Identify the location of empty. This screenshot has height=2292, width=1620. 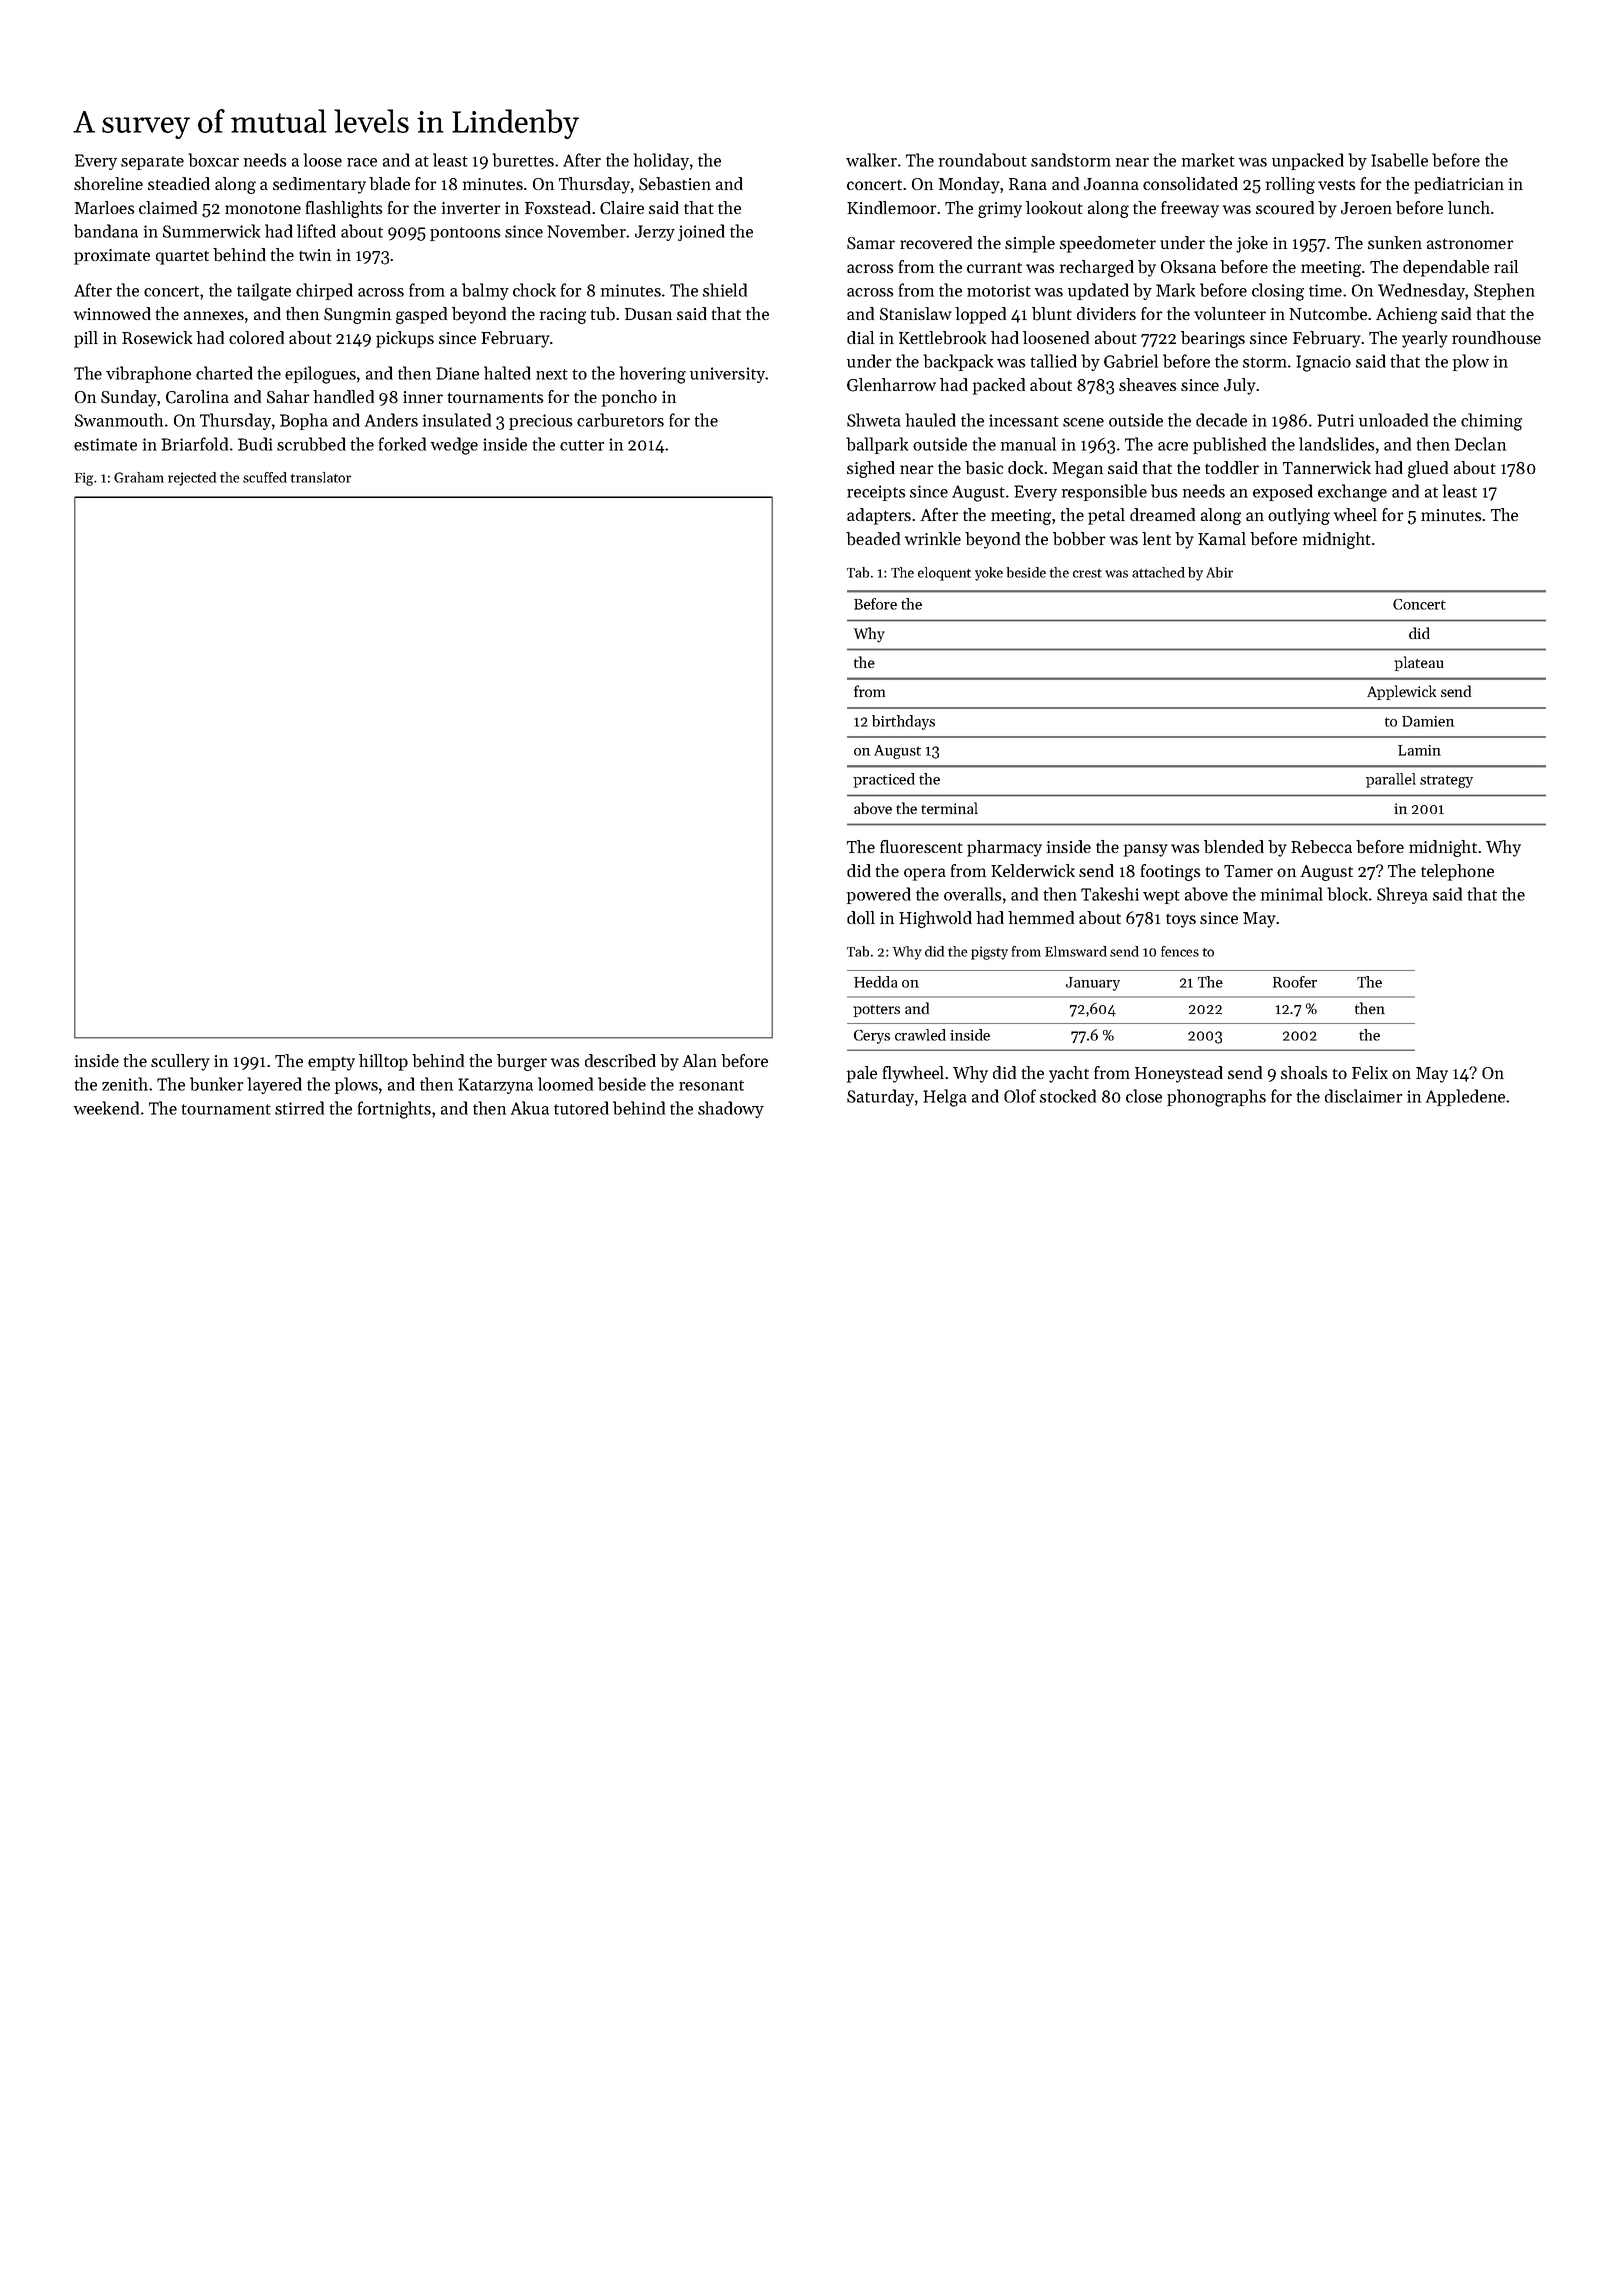
(331, 1064).
